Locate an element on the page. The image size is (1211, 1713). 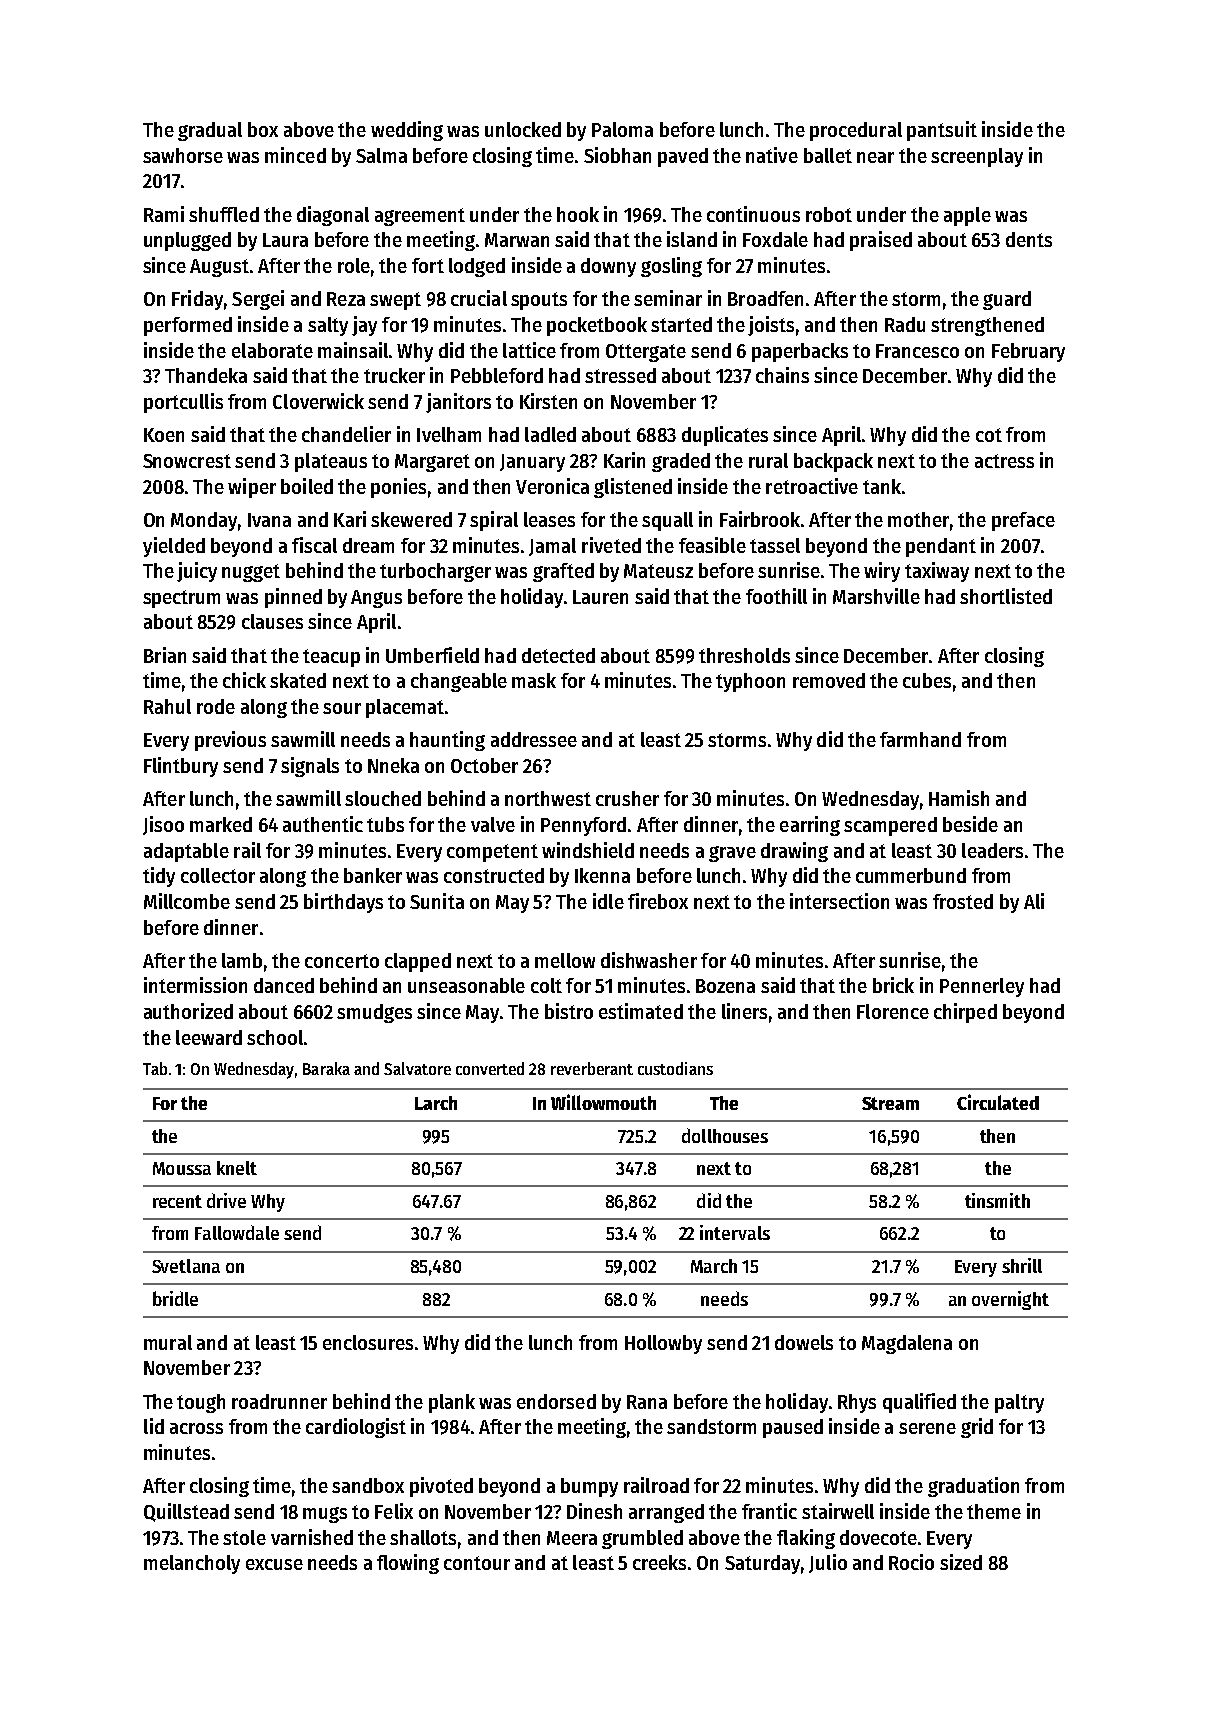
backpack is located at coordinates (833, 462).
